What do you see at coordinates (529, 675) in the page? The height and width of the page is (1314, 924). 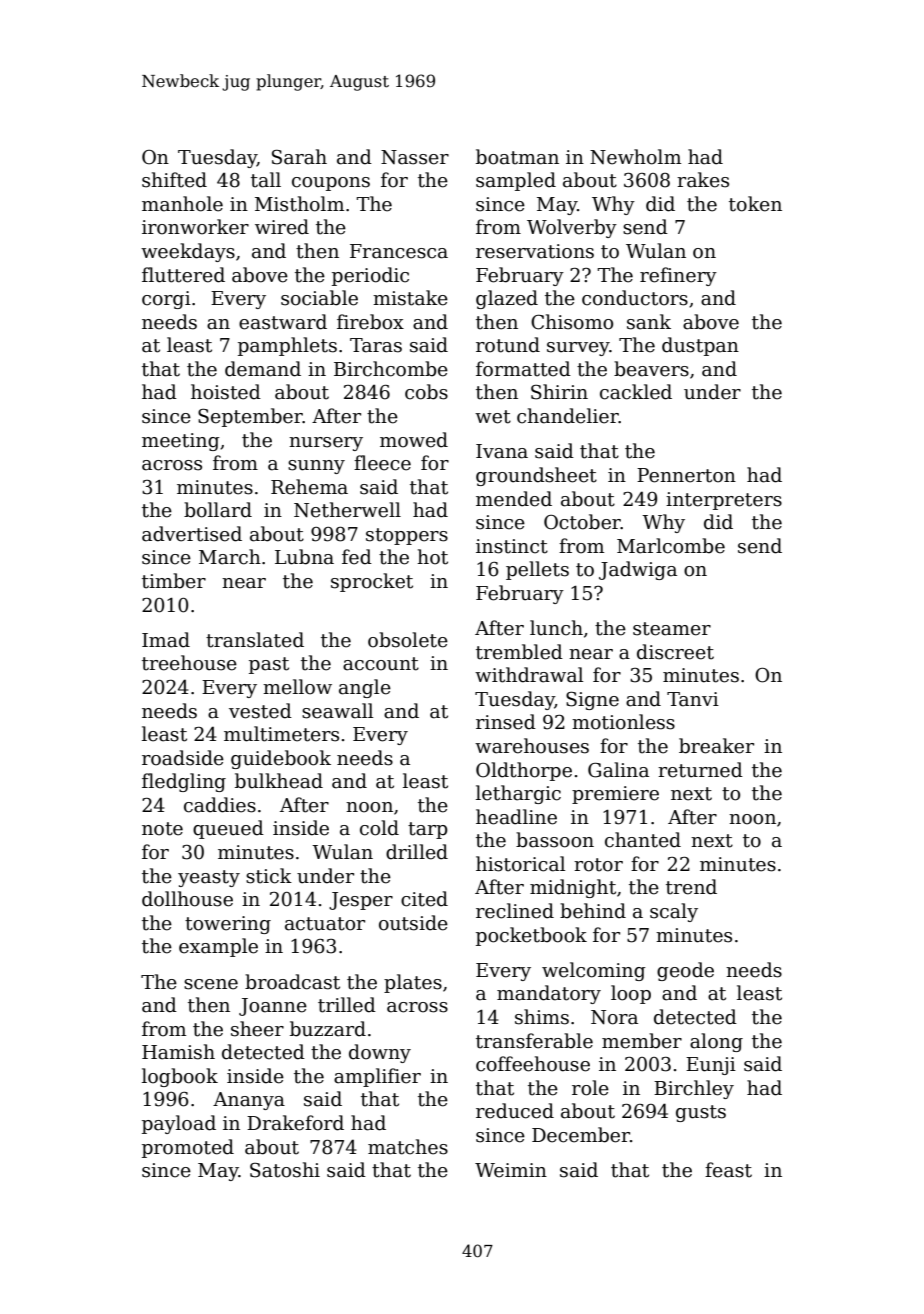 I see `withdrawal` at bounding box center [529, 675].
